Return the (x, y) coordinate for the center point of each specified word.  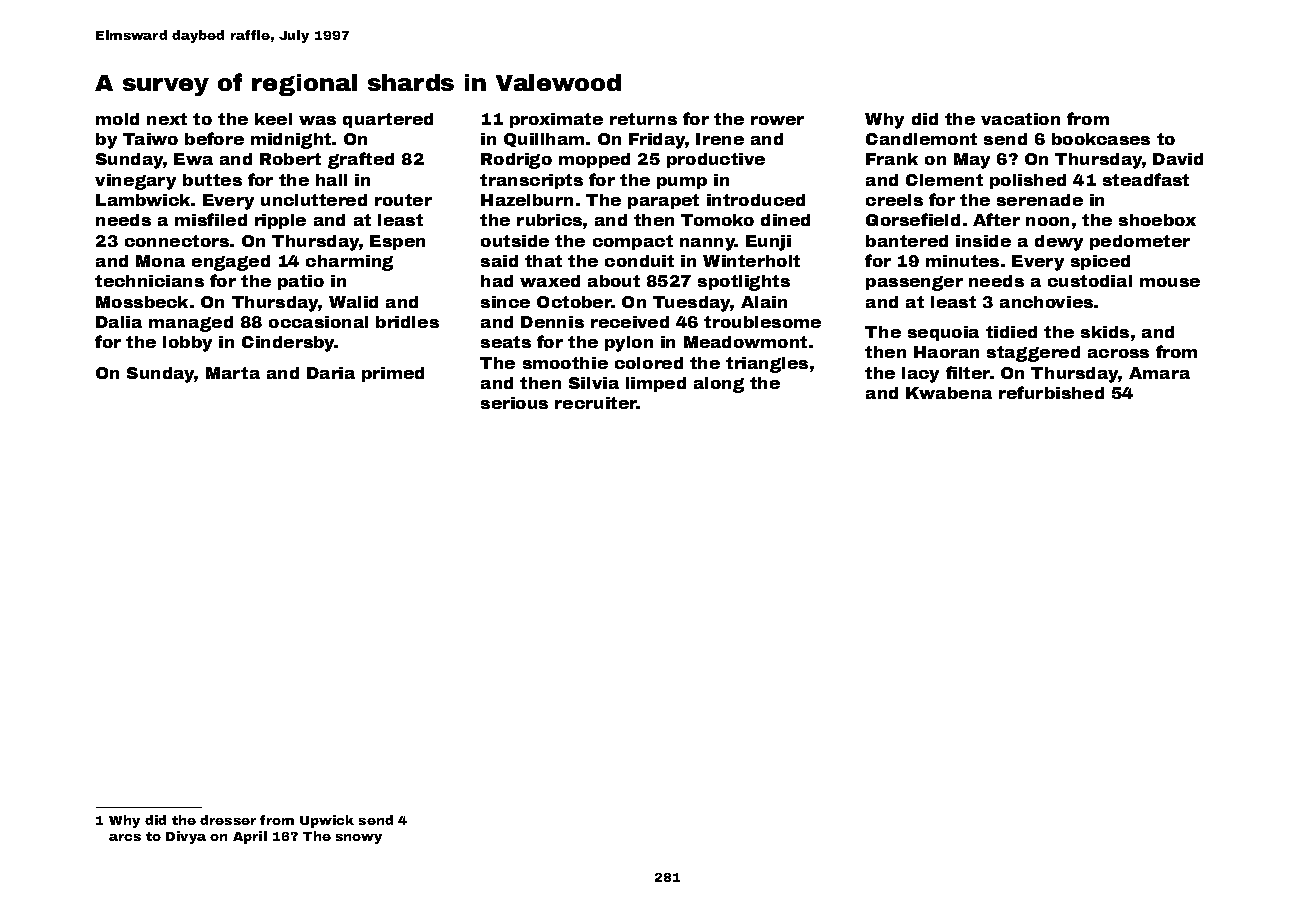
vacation (1020, 119)
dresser (228, 820)
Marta (233, 373)
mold (117, 119)
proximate (556, 120)
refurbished (1051, 392)
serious (514, 403)
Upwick (327, 821)
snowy (359, 839)
